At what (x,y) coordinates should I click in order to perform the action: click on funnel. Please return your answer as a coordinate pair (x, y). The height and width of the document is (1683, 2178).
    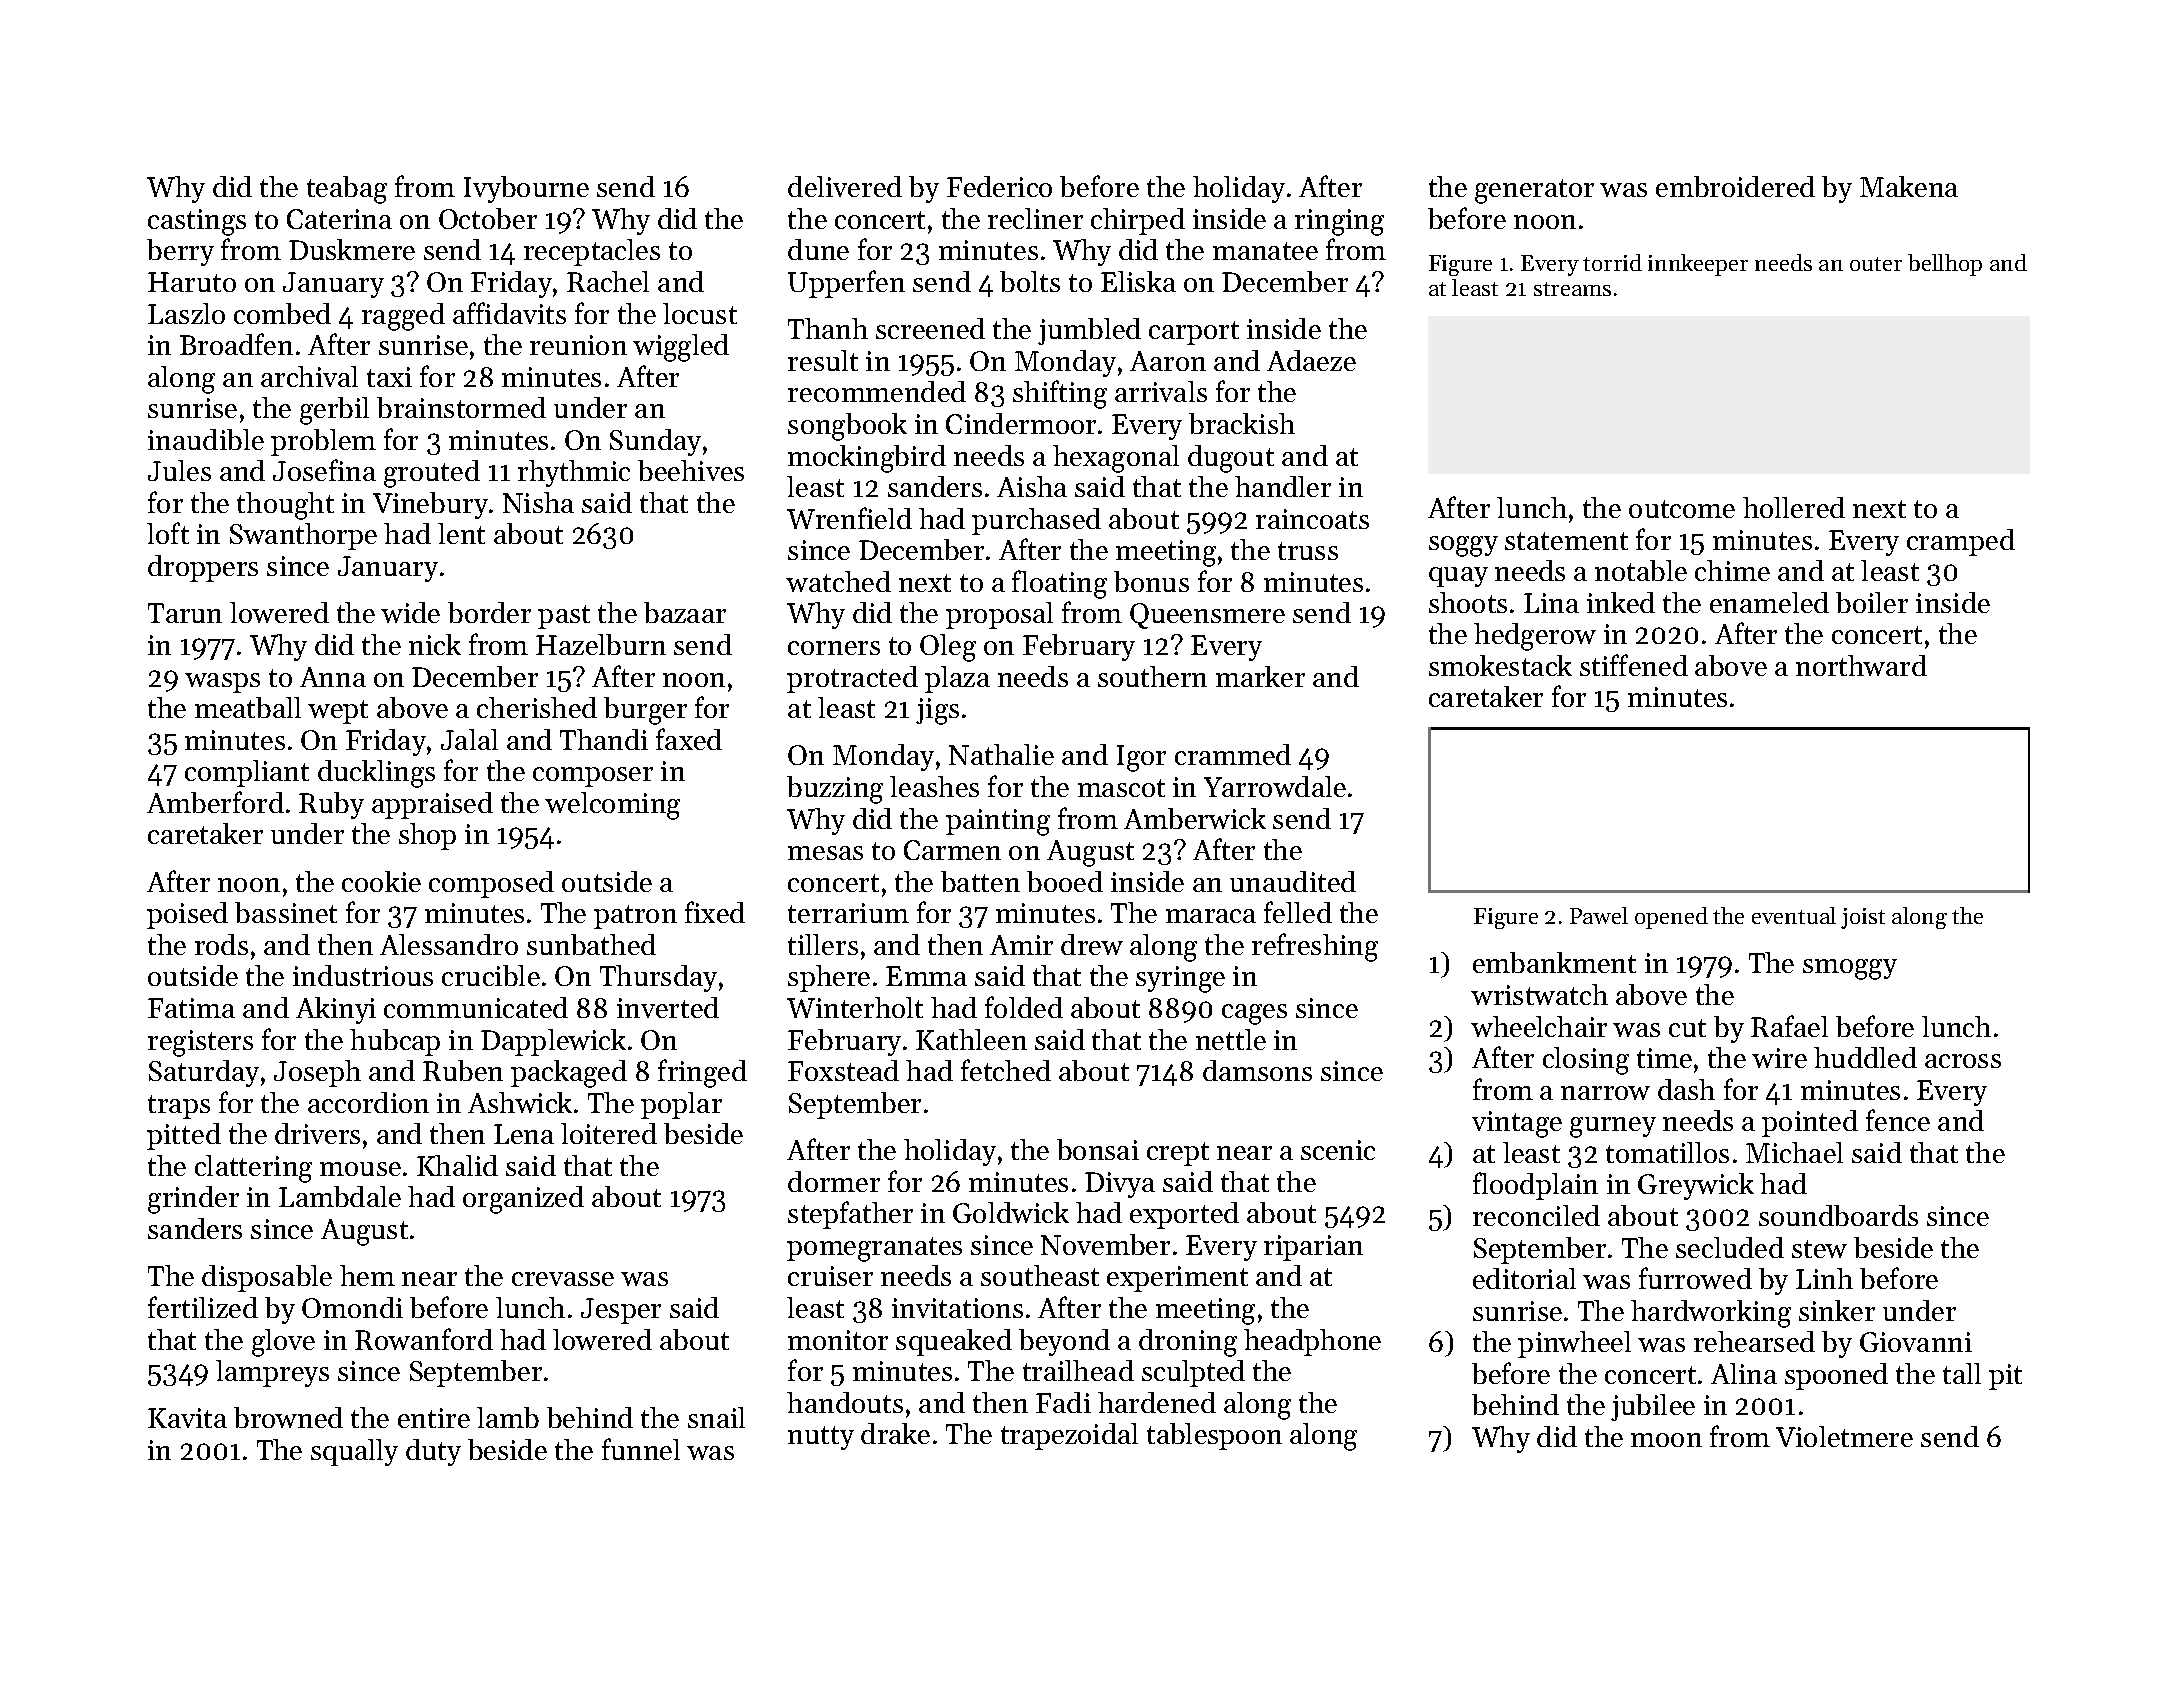
    Looking at the image, I should click on (641, 1449).
